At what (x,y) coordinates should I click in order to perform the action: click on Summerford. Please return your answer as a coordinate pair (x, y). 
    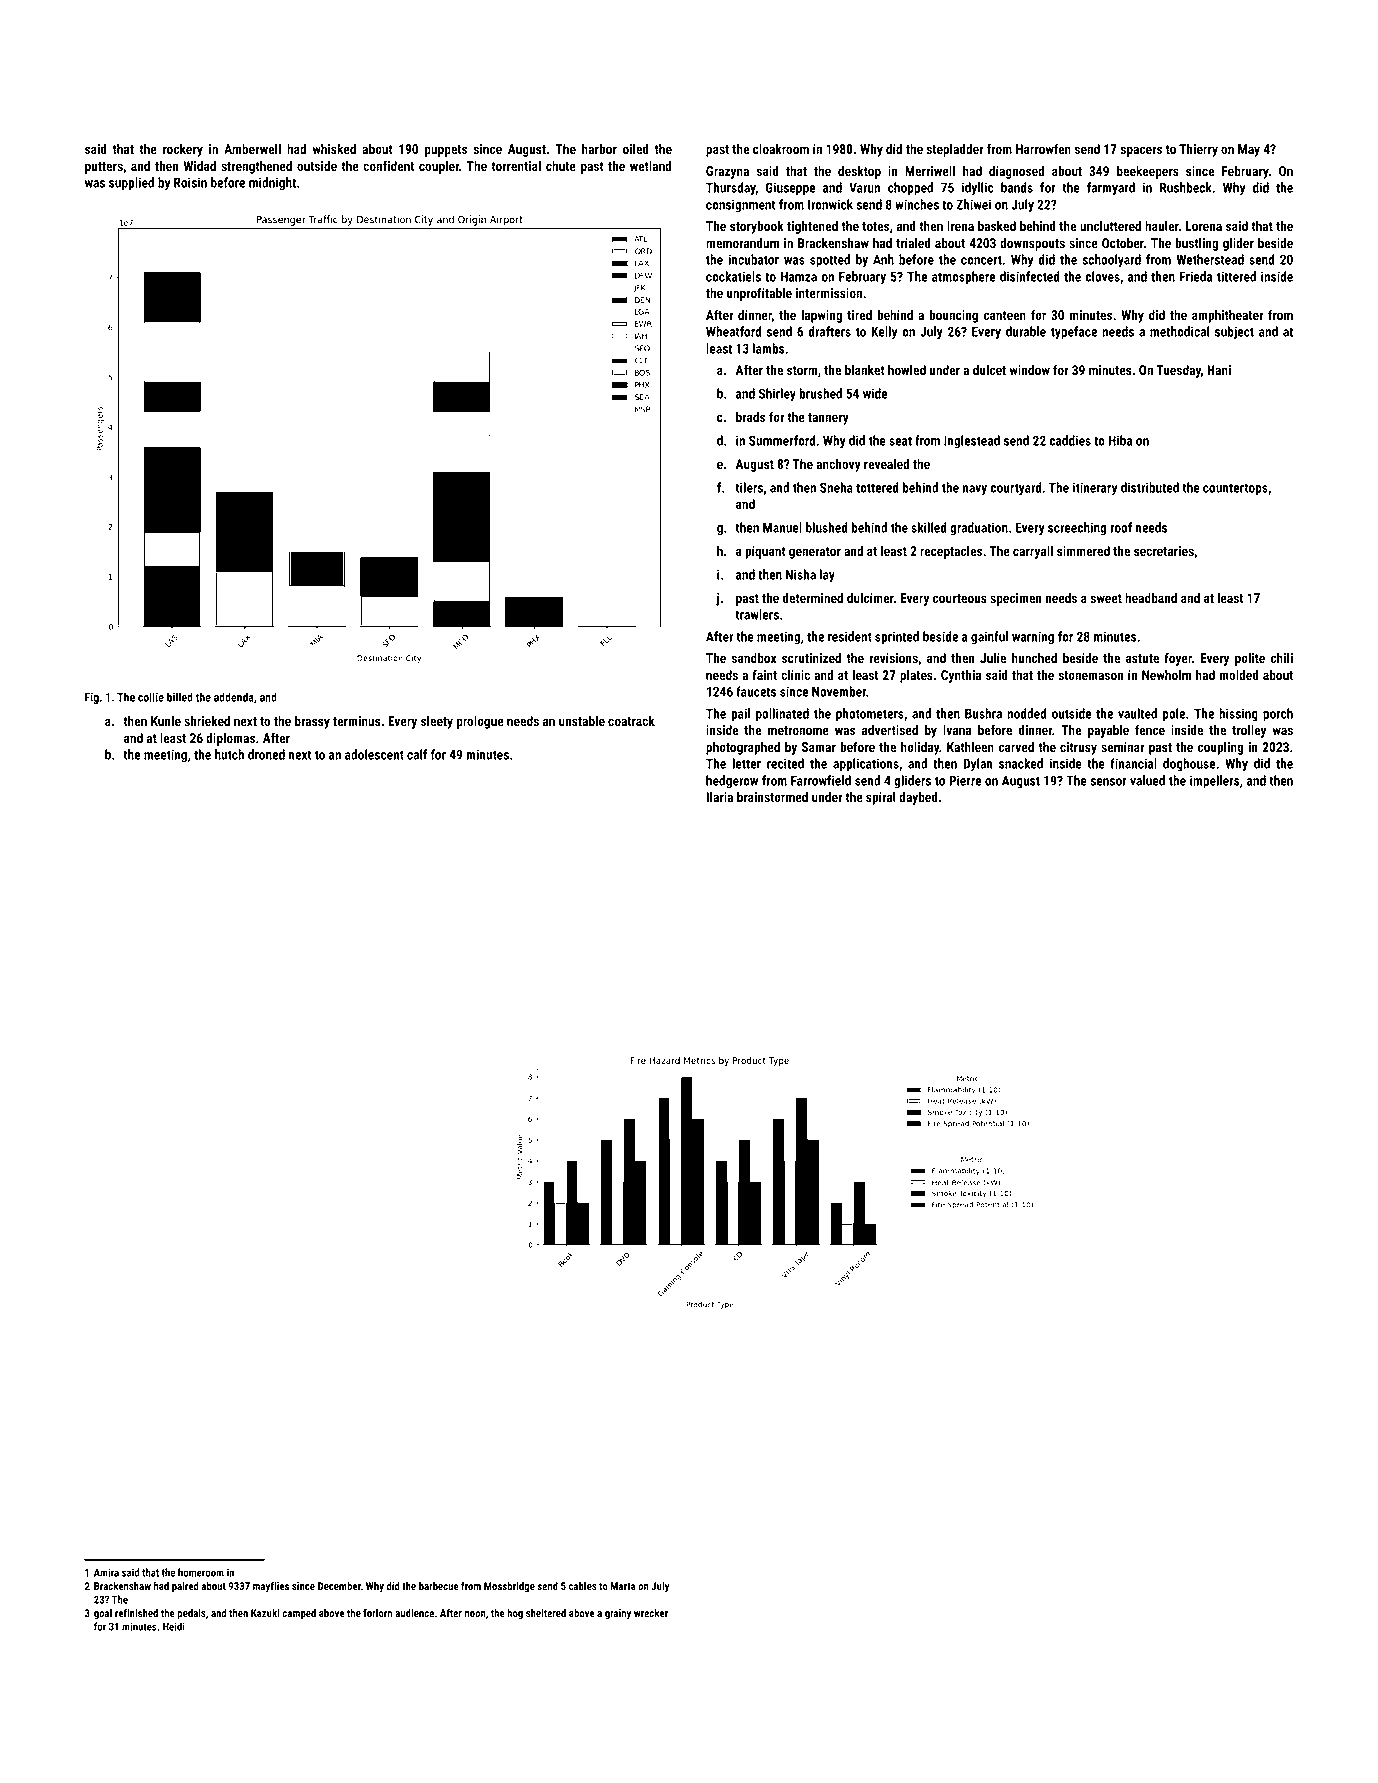
    Looking at the image, I should click on (782, 440).
